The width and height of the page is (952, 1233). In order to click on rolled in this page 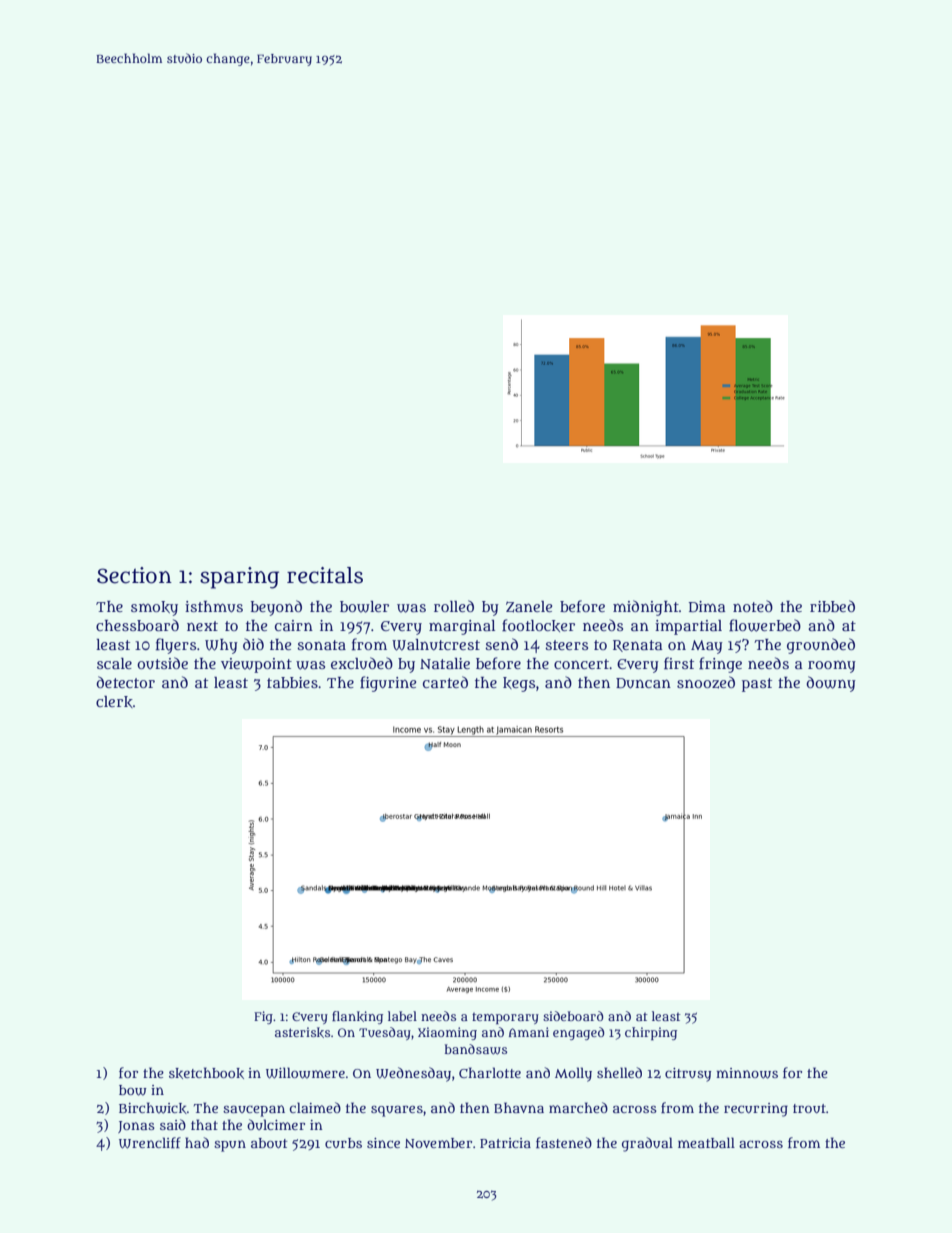, I will do `click(454, 606)`.
